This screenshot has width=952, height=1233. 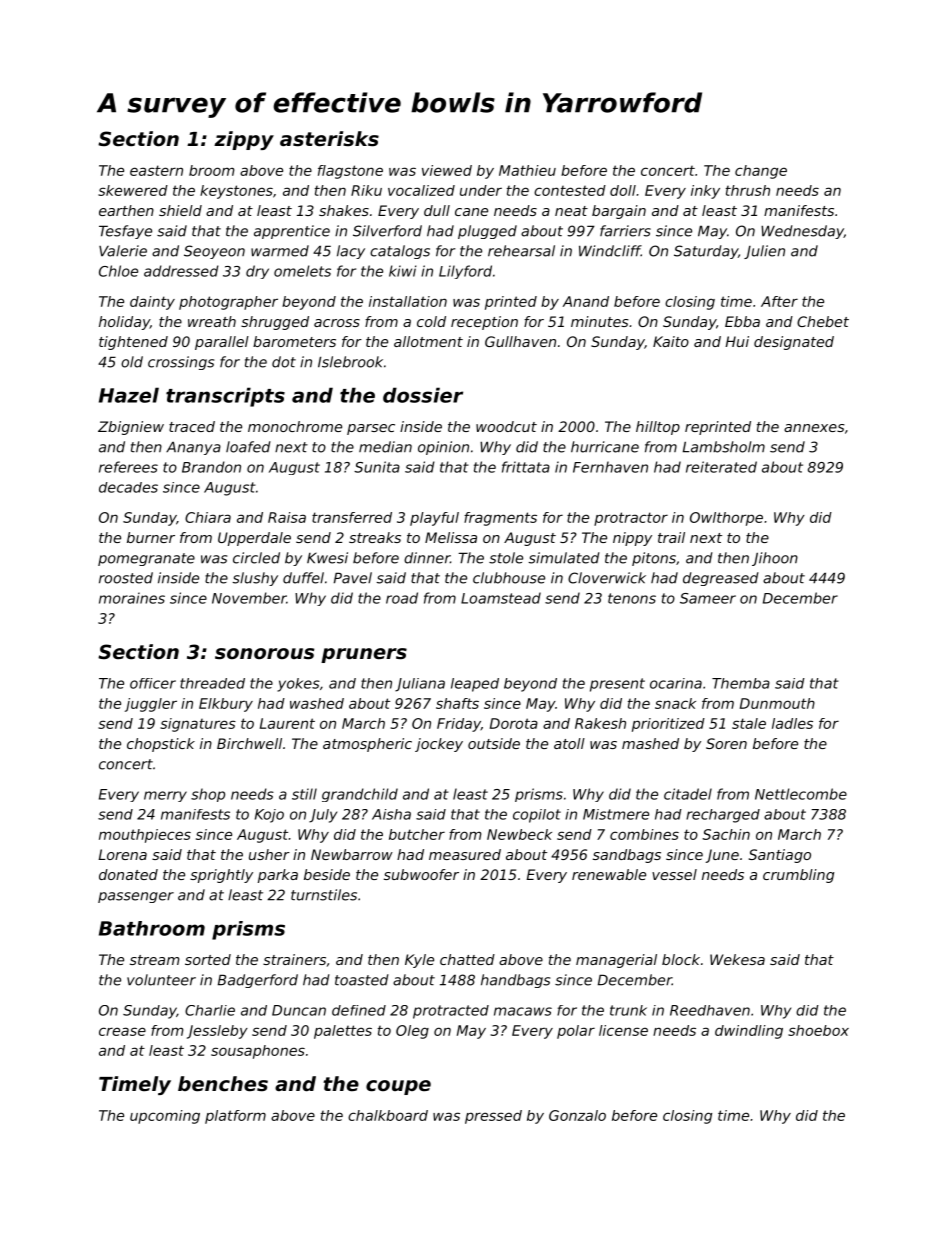 What do you see at coordinates (761, 172) in the screenshot?
I see `change` at bounding box center [761, 172].
